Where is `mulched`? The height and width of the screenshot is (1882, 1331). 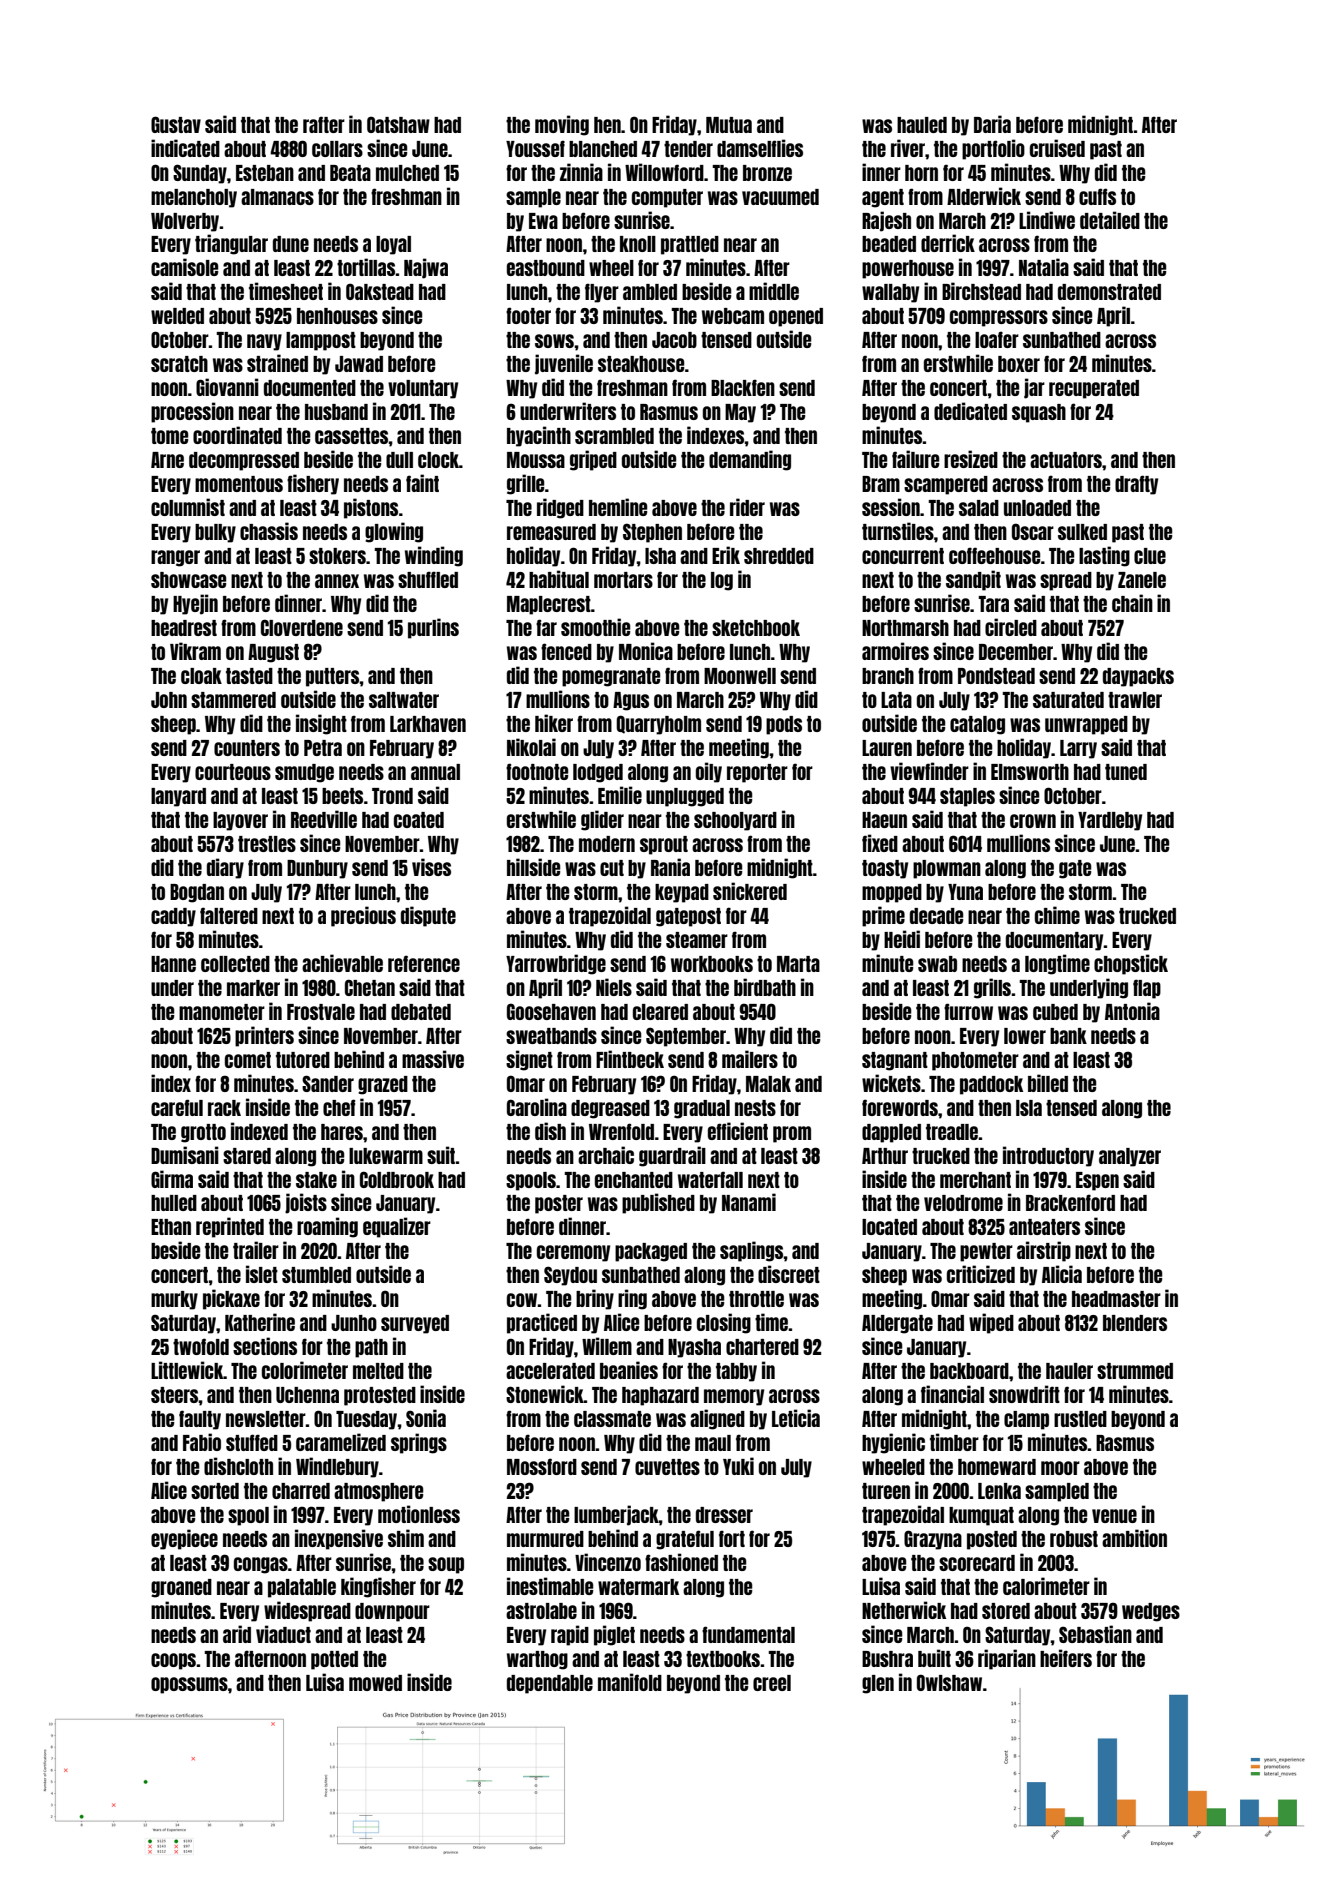
mulched is located at coordinates (407, 173).
